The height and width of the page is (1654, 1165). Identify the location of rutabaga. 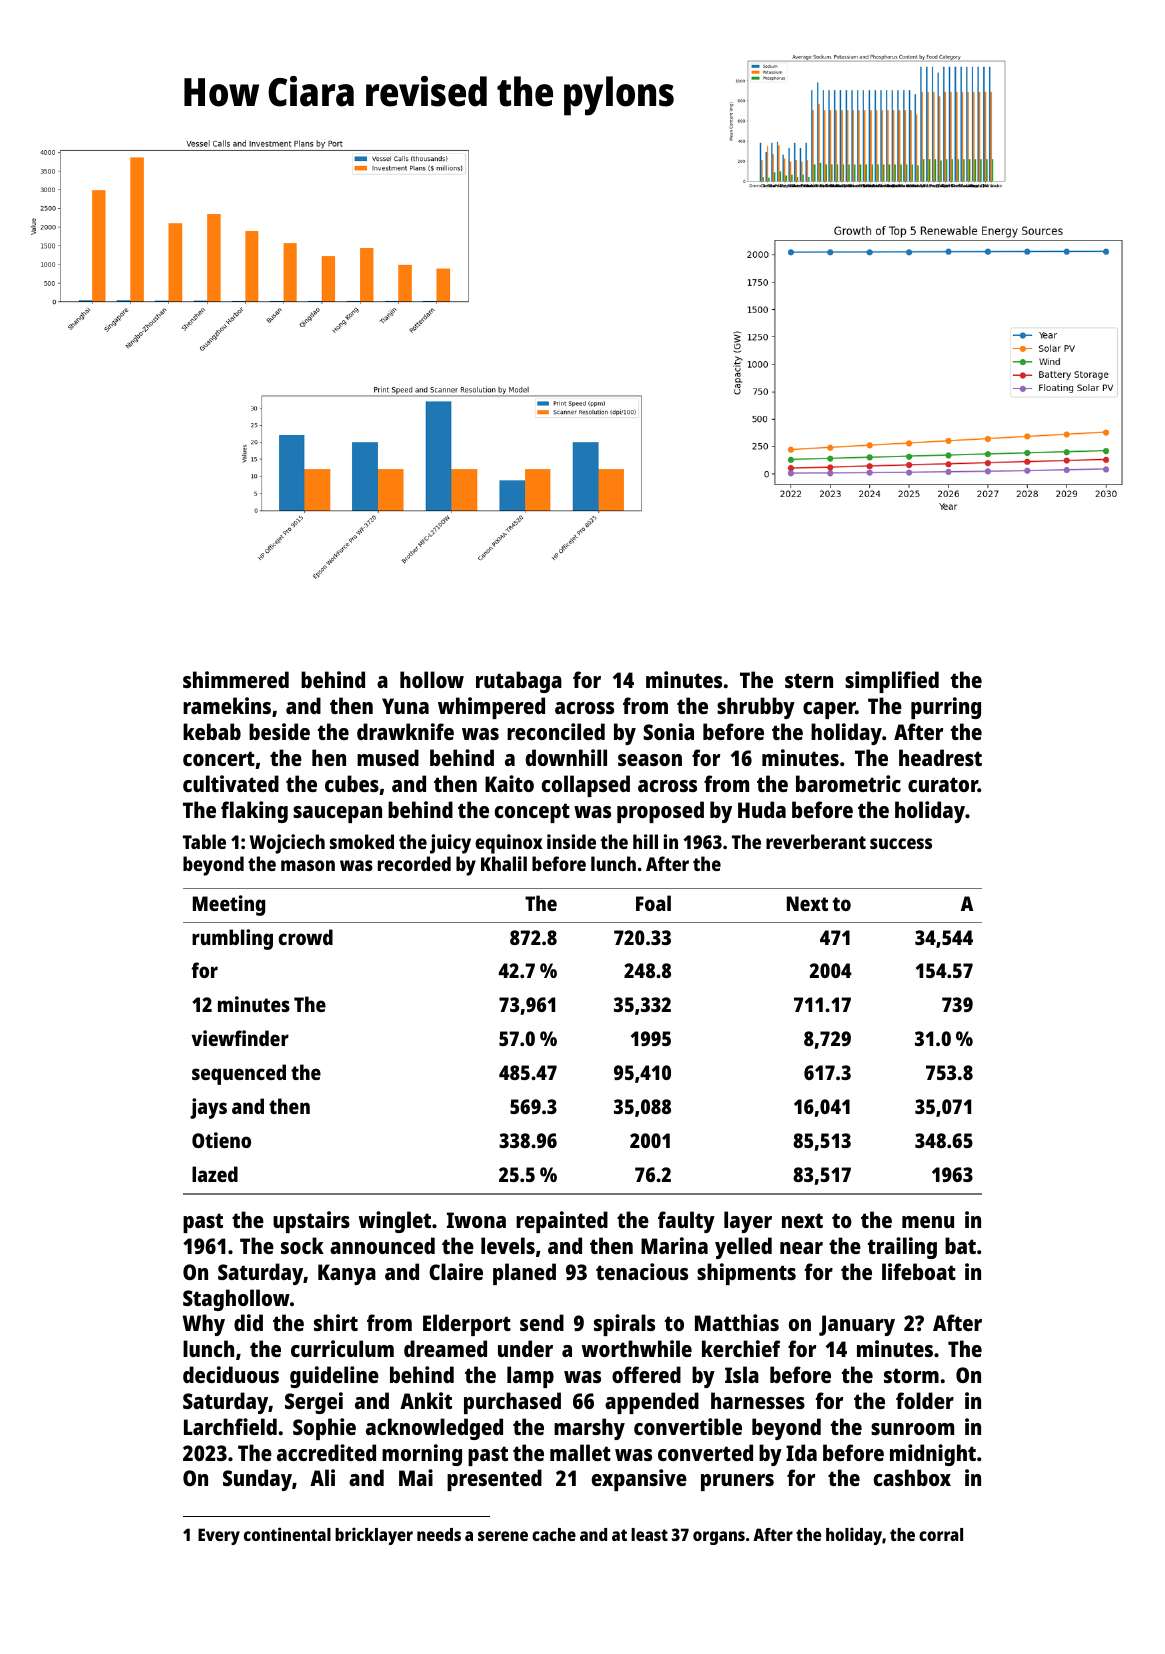
(519, 682).
